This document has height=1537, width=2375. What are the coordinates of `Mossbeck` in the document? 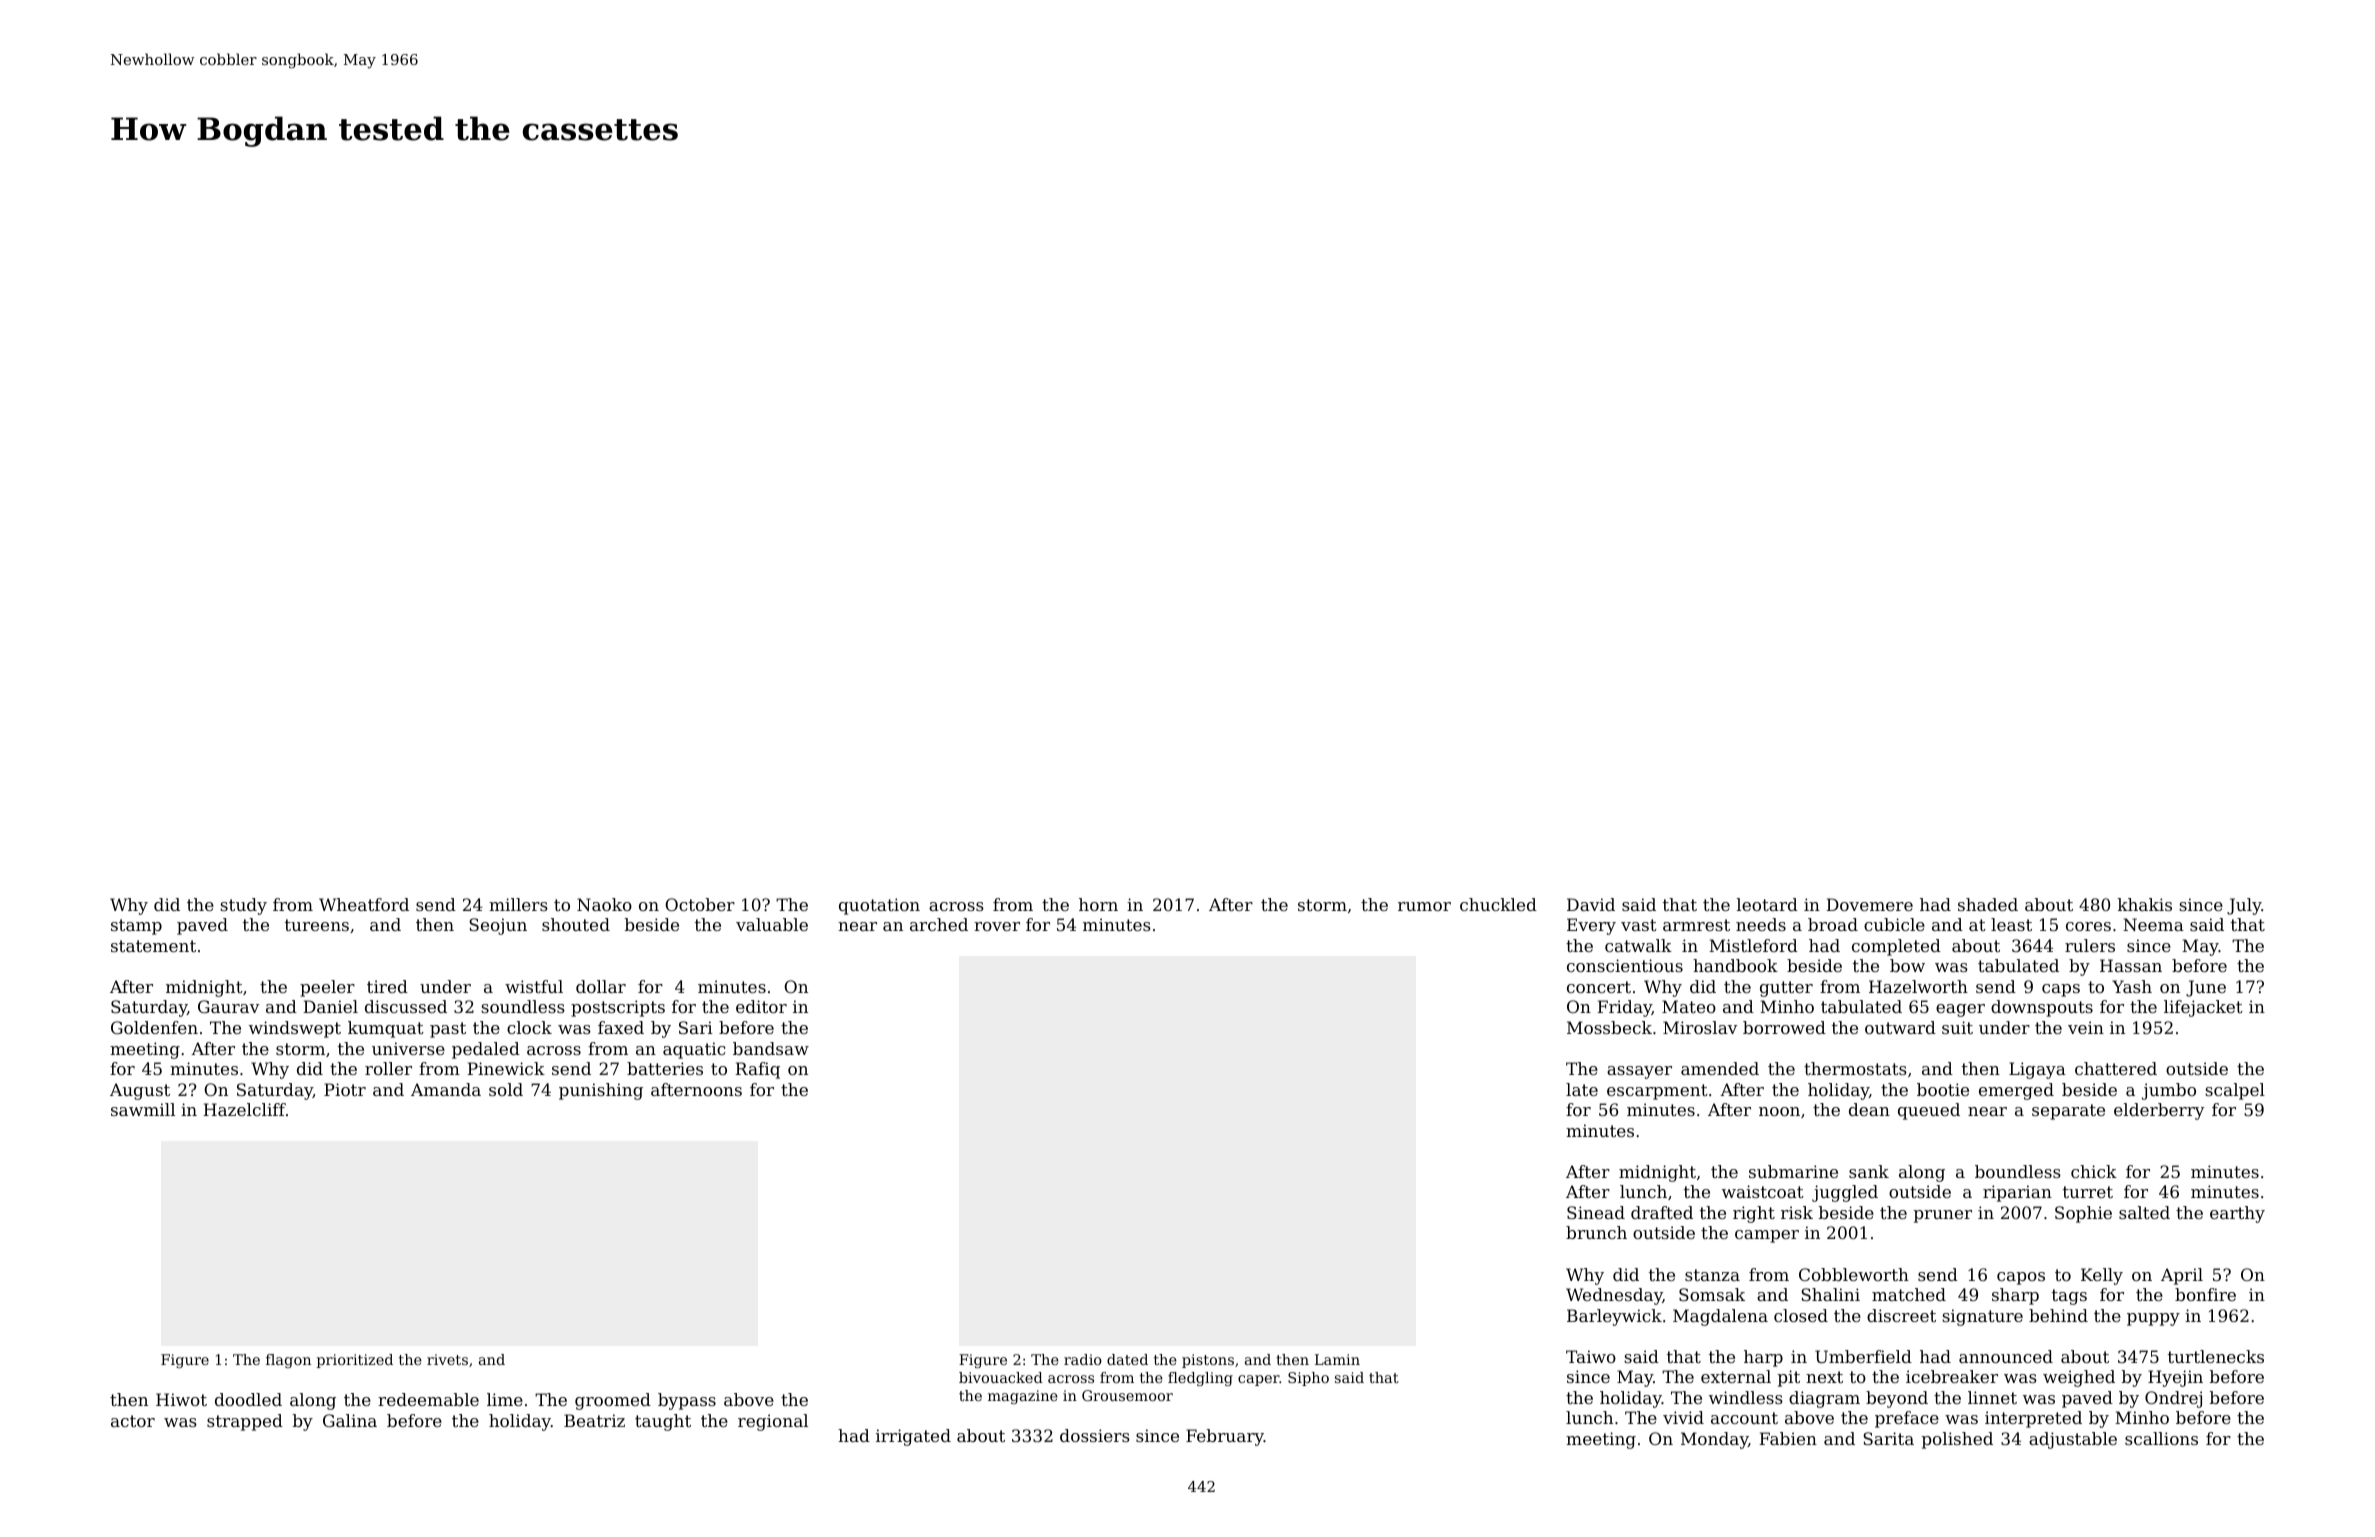 It's located at (1609, 1027).
